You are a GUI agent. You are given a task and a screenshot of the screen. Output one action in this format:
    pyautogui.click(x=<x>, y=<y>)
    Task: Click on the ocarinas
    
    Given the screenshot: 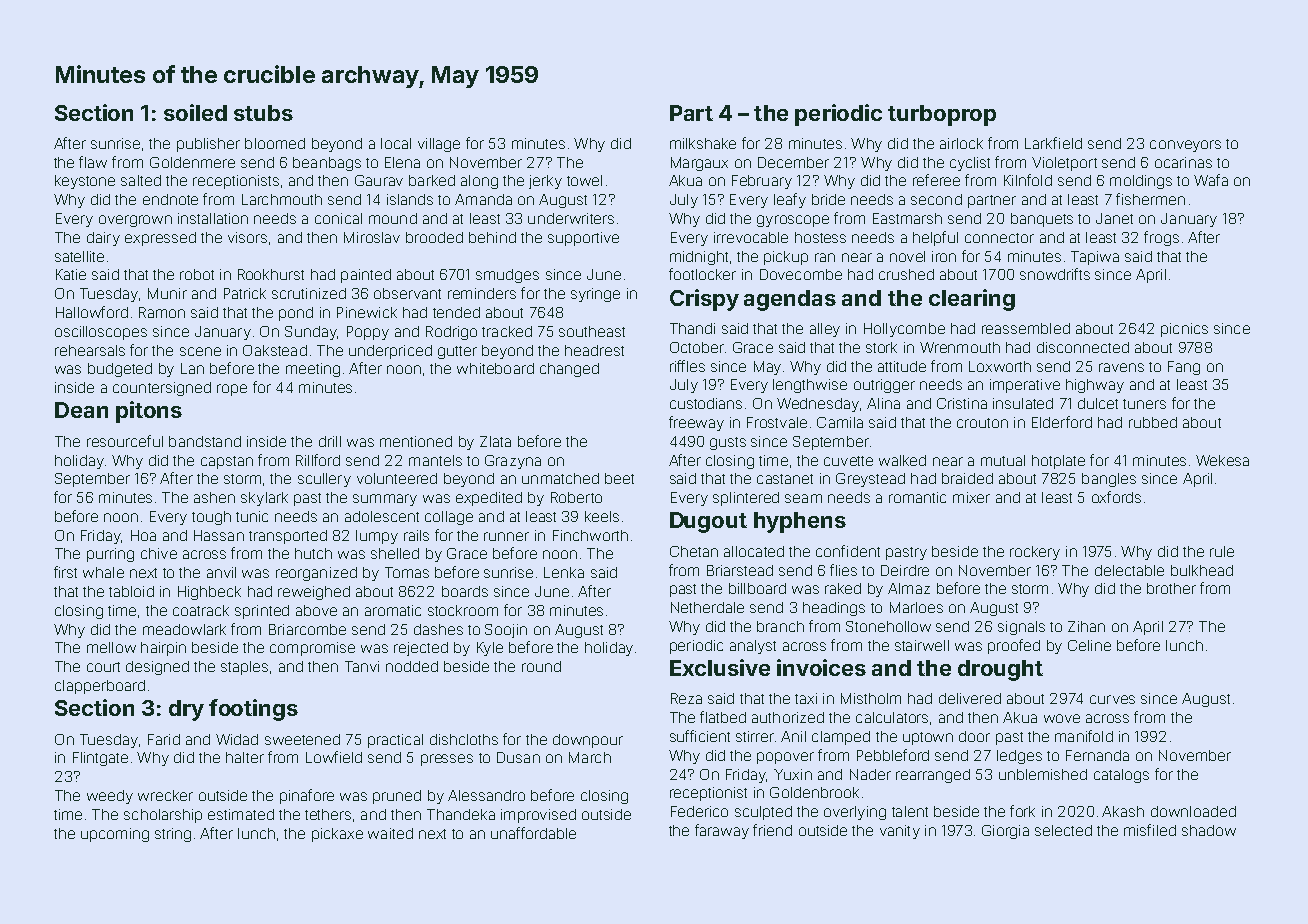 What is the action you would take?
    pyautogui.click(x=1183, y=162)
